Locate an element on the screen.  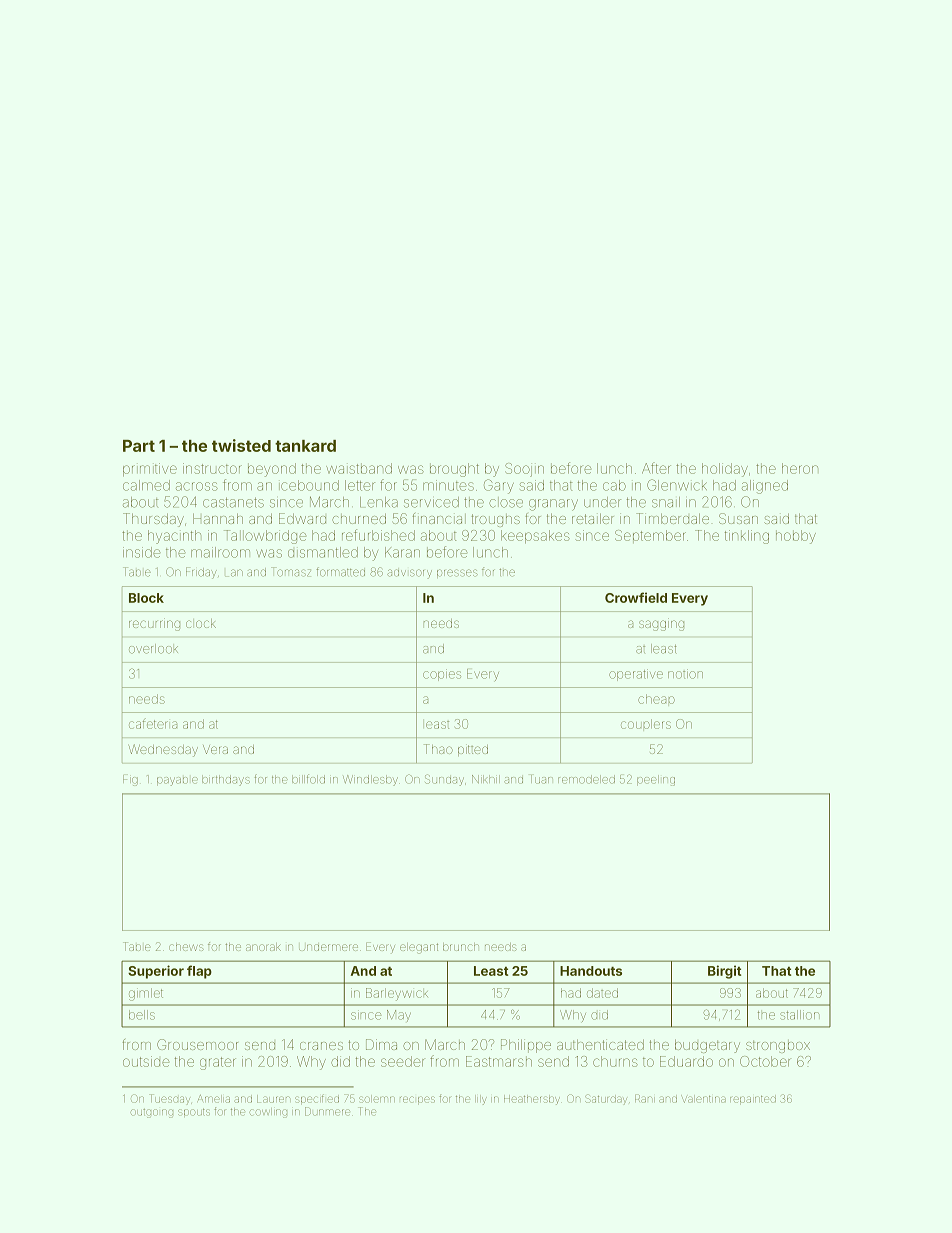
Part is located at coordinates (139, 446).
